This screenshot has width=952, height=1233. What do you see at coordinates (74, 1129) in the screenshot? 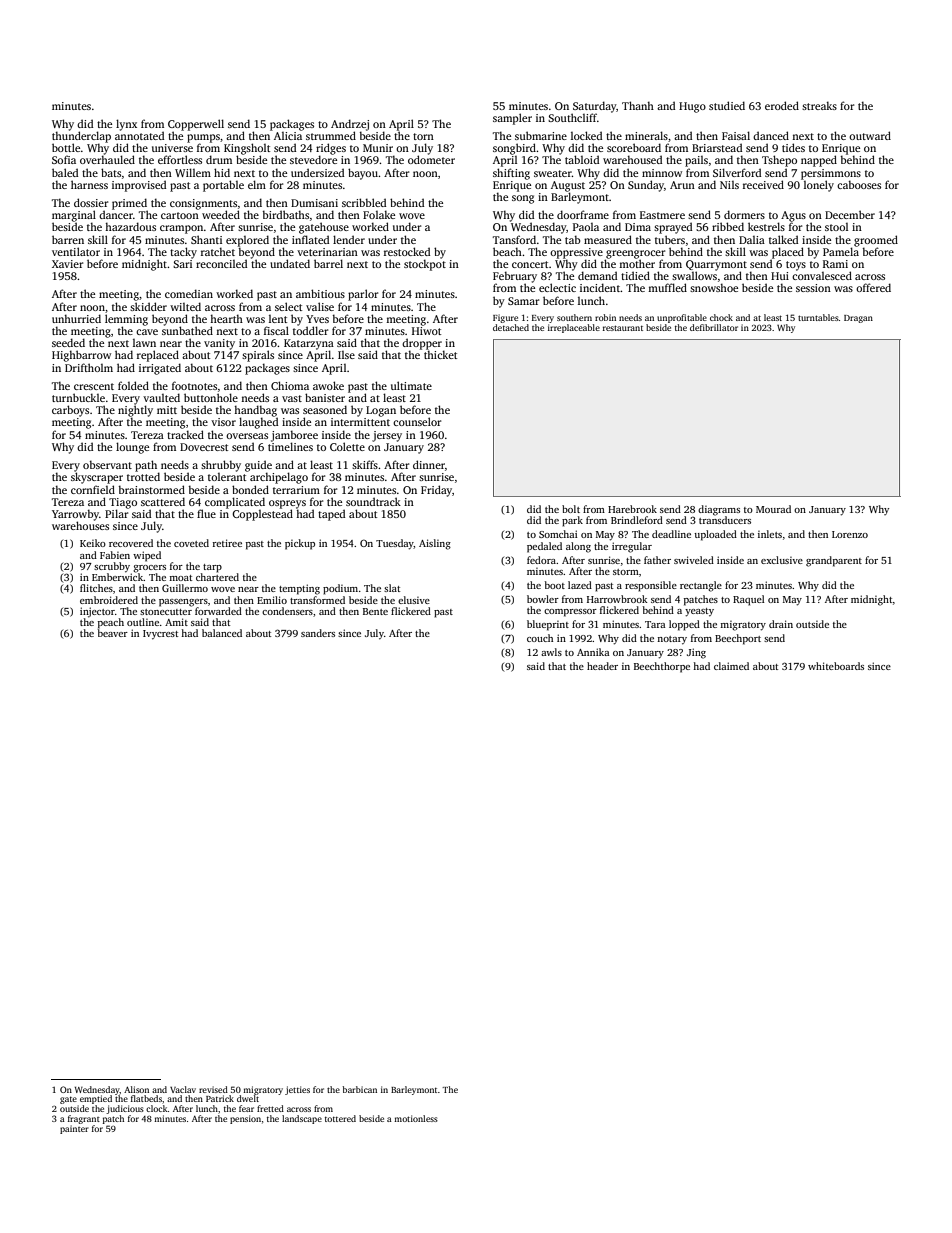
I see `painter` at bounding box center [74, 1129].
